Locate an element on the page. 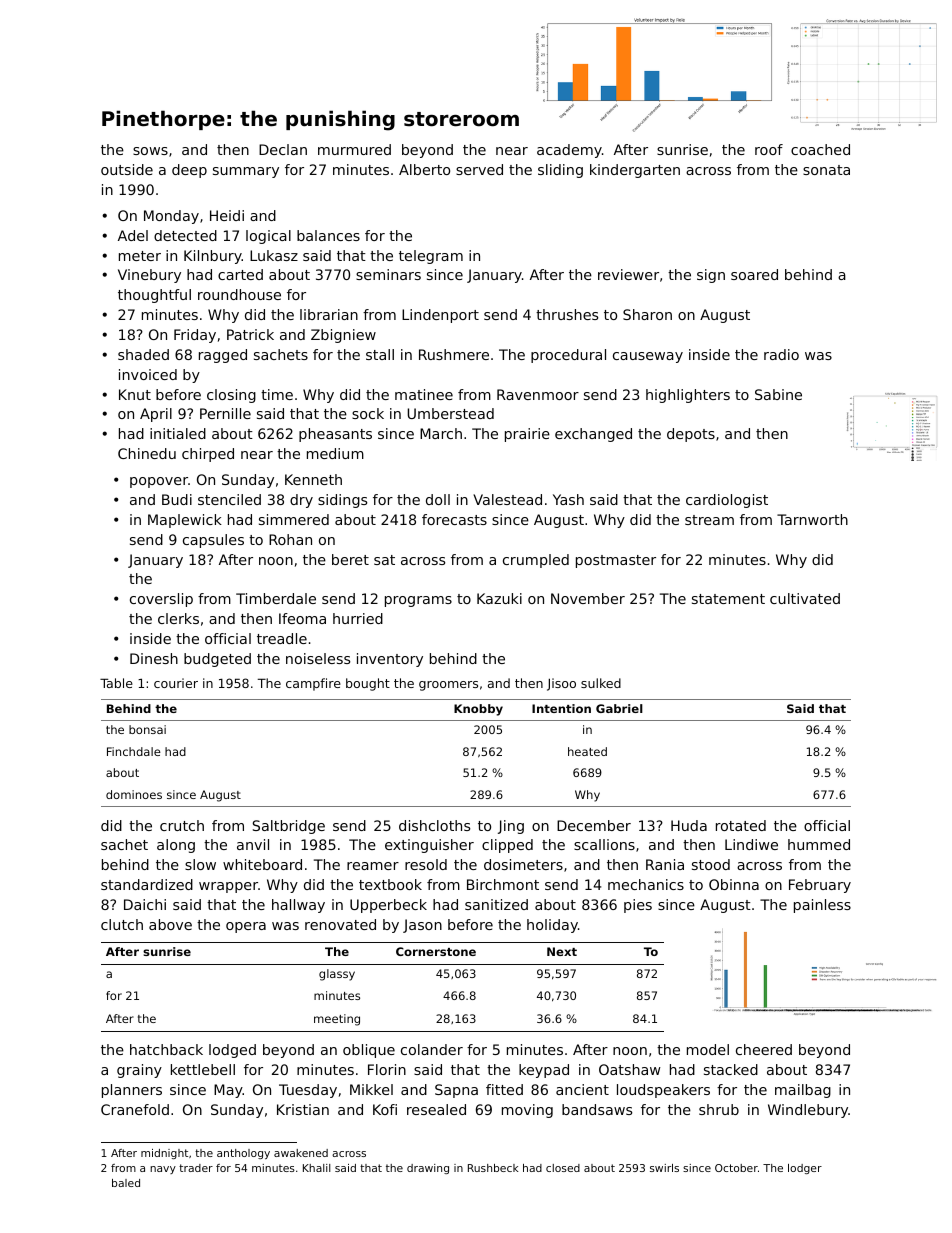 The image size is (952, 1233). coached is located at coordinates (820, 149).
